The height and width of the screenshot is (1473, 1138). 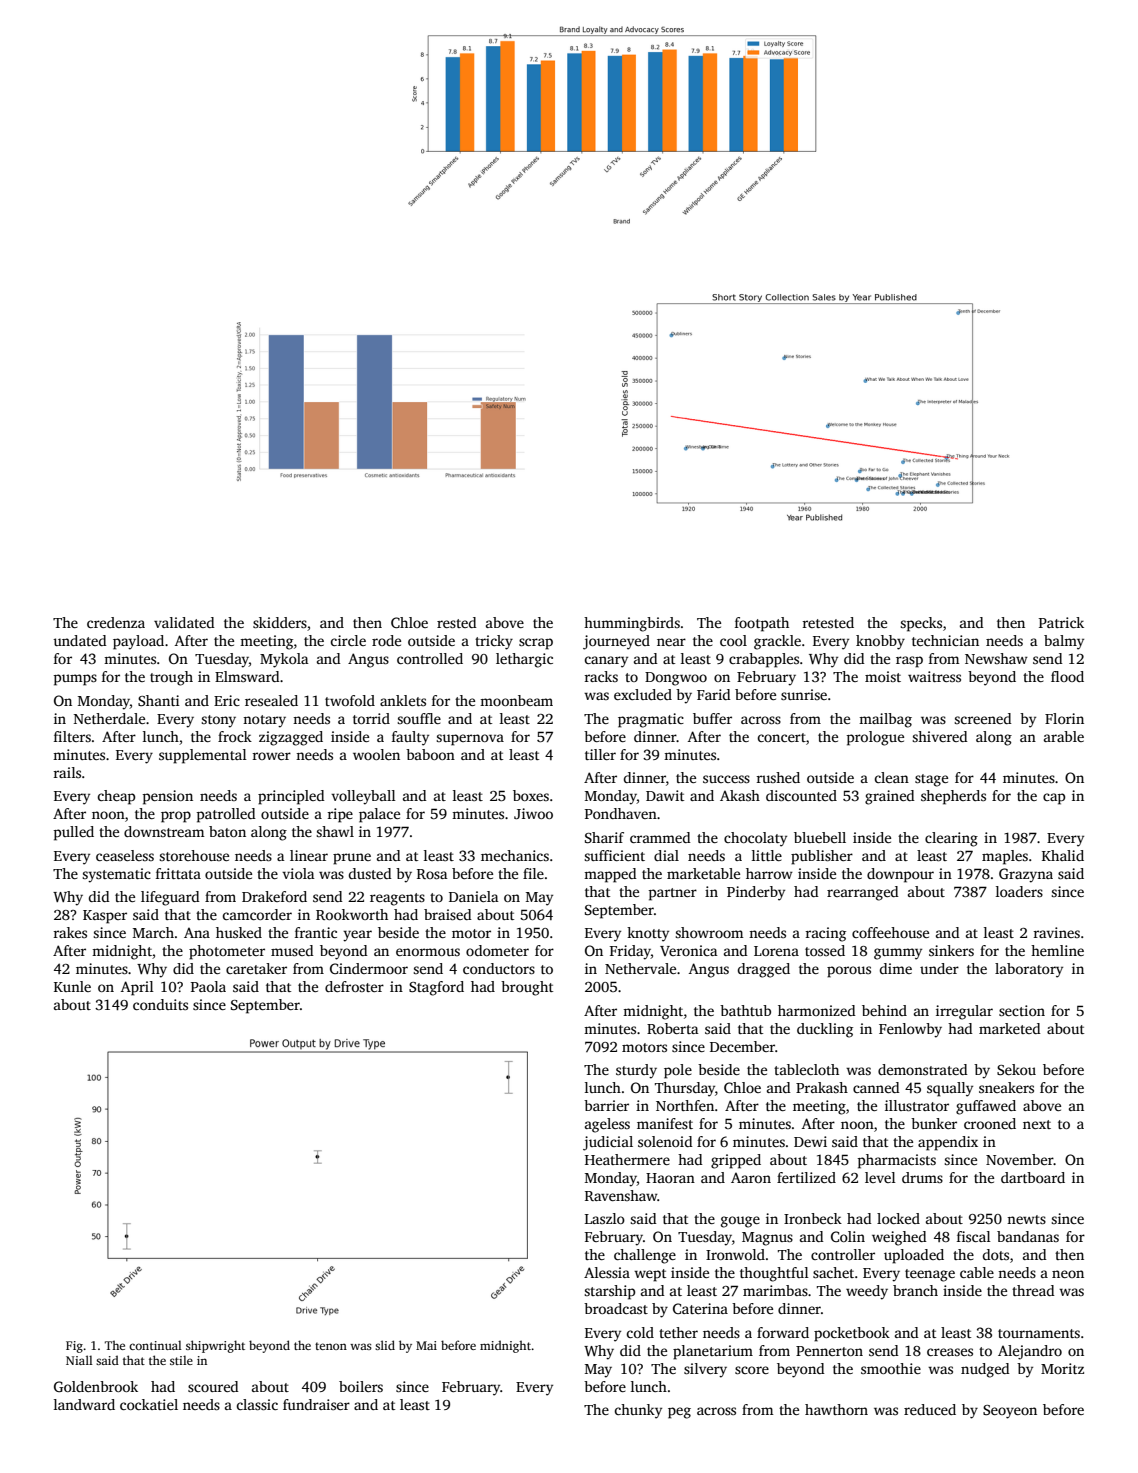 I want to click on frock, so click(x=235, y=736).
